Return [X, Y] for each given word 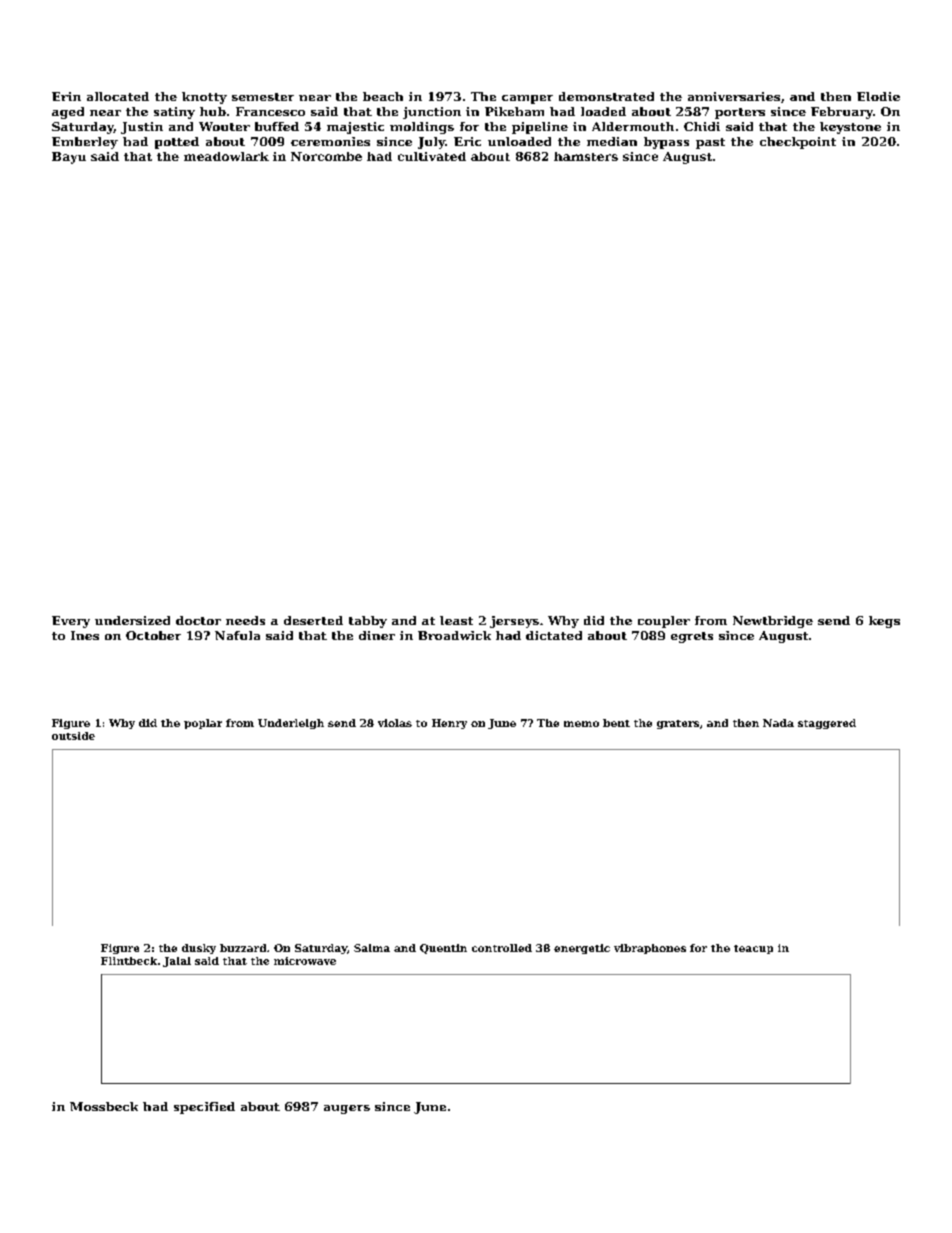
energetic [582, 949]
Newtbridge [773, 622]
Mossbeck [104, 1106]
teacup [753, 949]
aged [68, 113]
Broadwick [454, 635]
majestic [355, 128]
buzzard [243, 948]
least [456, 620]
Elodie [878, 96]
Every [71, 622]
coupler [664, 622]
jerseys [514, 622]
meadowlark [226, 156]
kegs [884, 622]
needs [245, 620]
